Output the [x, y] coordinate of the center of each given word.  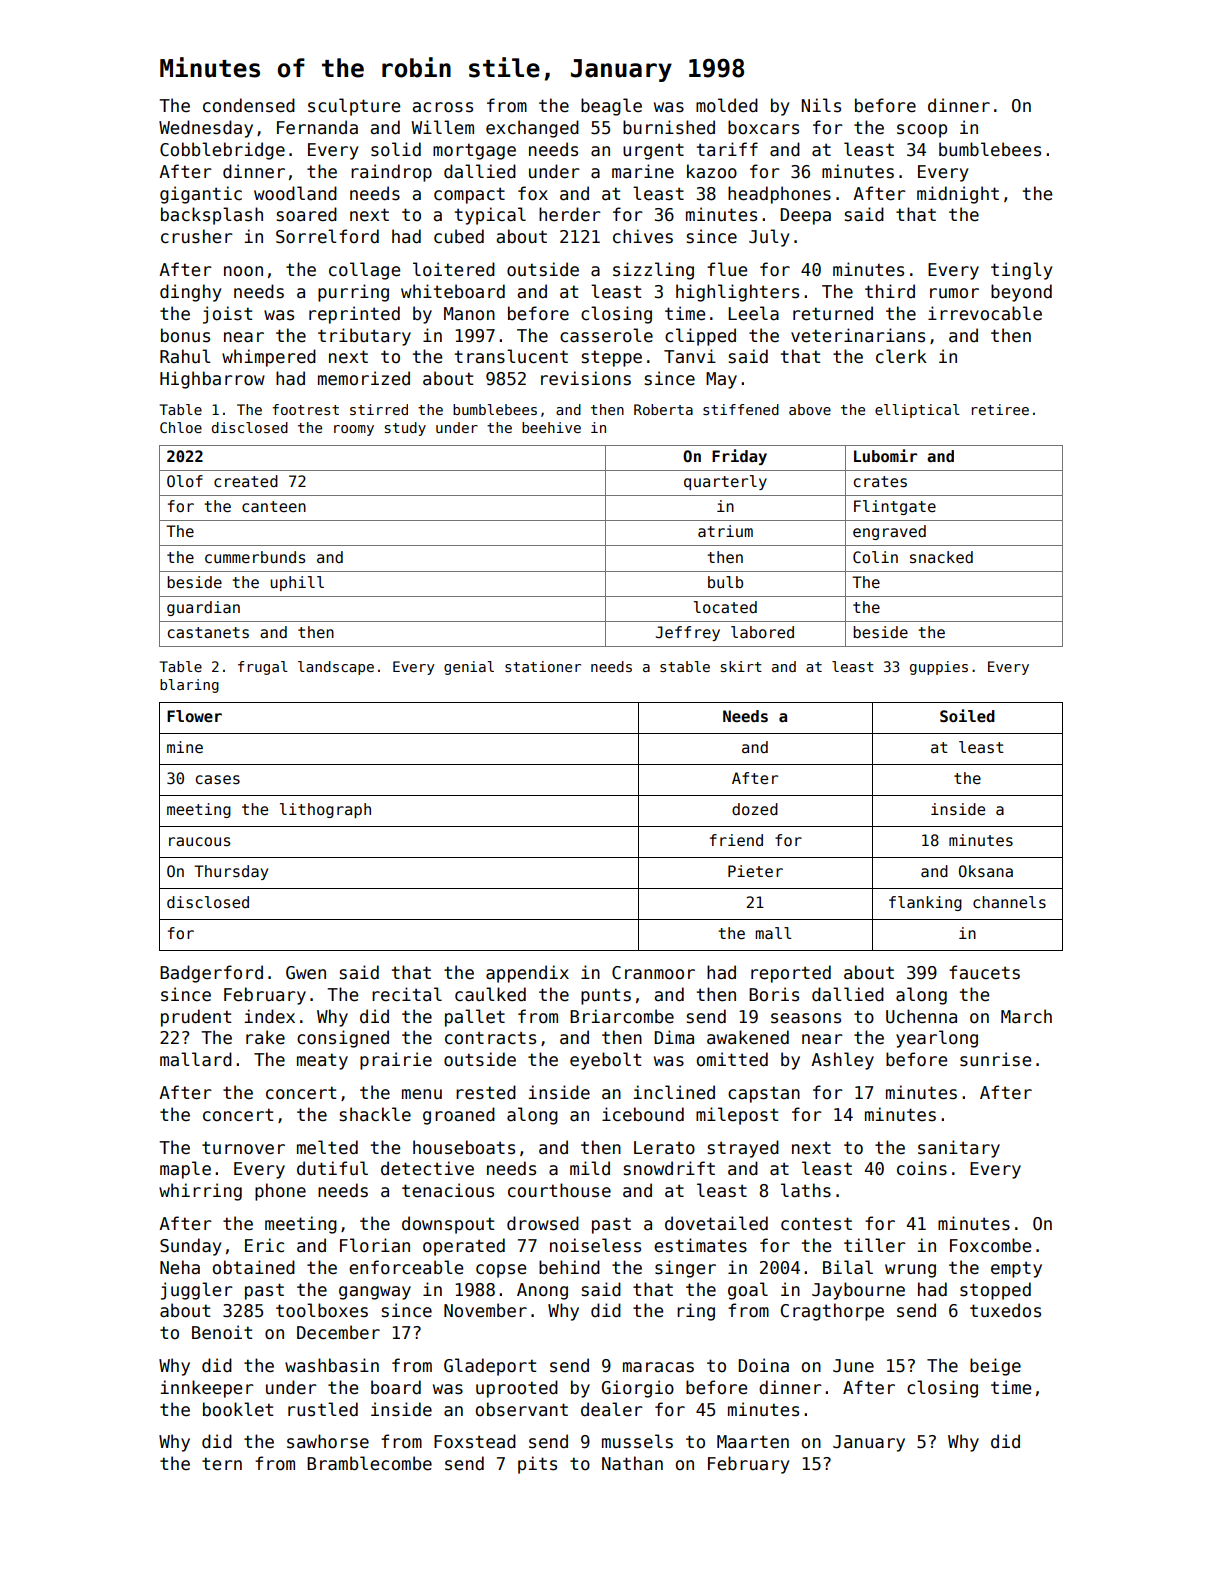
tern [222, 1464]
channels [1009, 902]
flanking [925, 903]
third [890, 291]
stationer [543, 666]
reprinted [354, 315]
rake [265, 1037]
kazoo [712, 171]
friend [736, 840]
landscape [336, 668]
